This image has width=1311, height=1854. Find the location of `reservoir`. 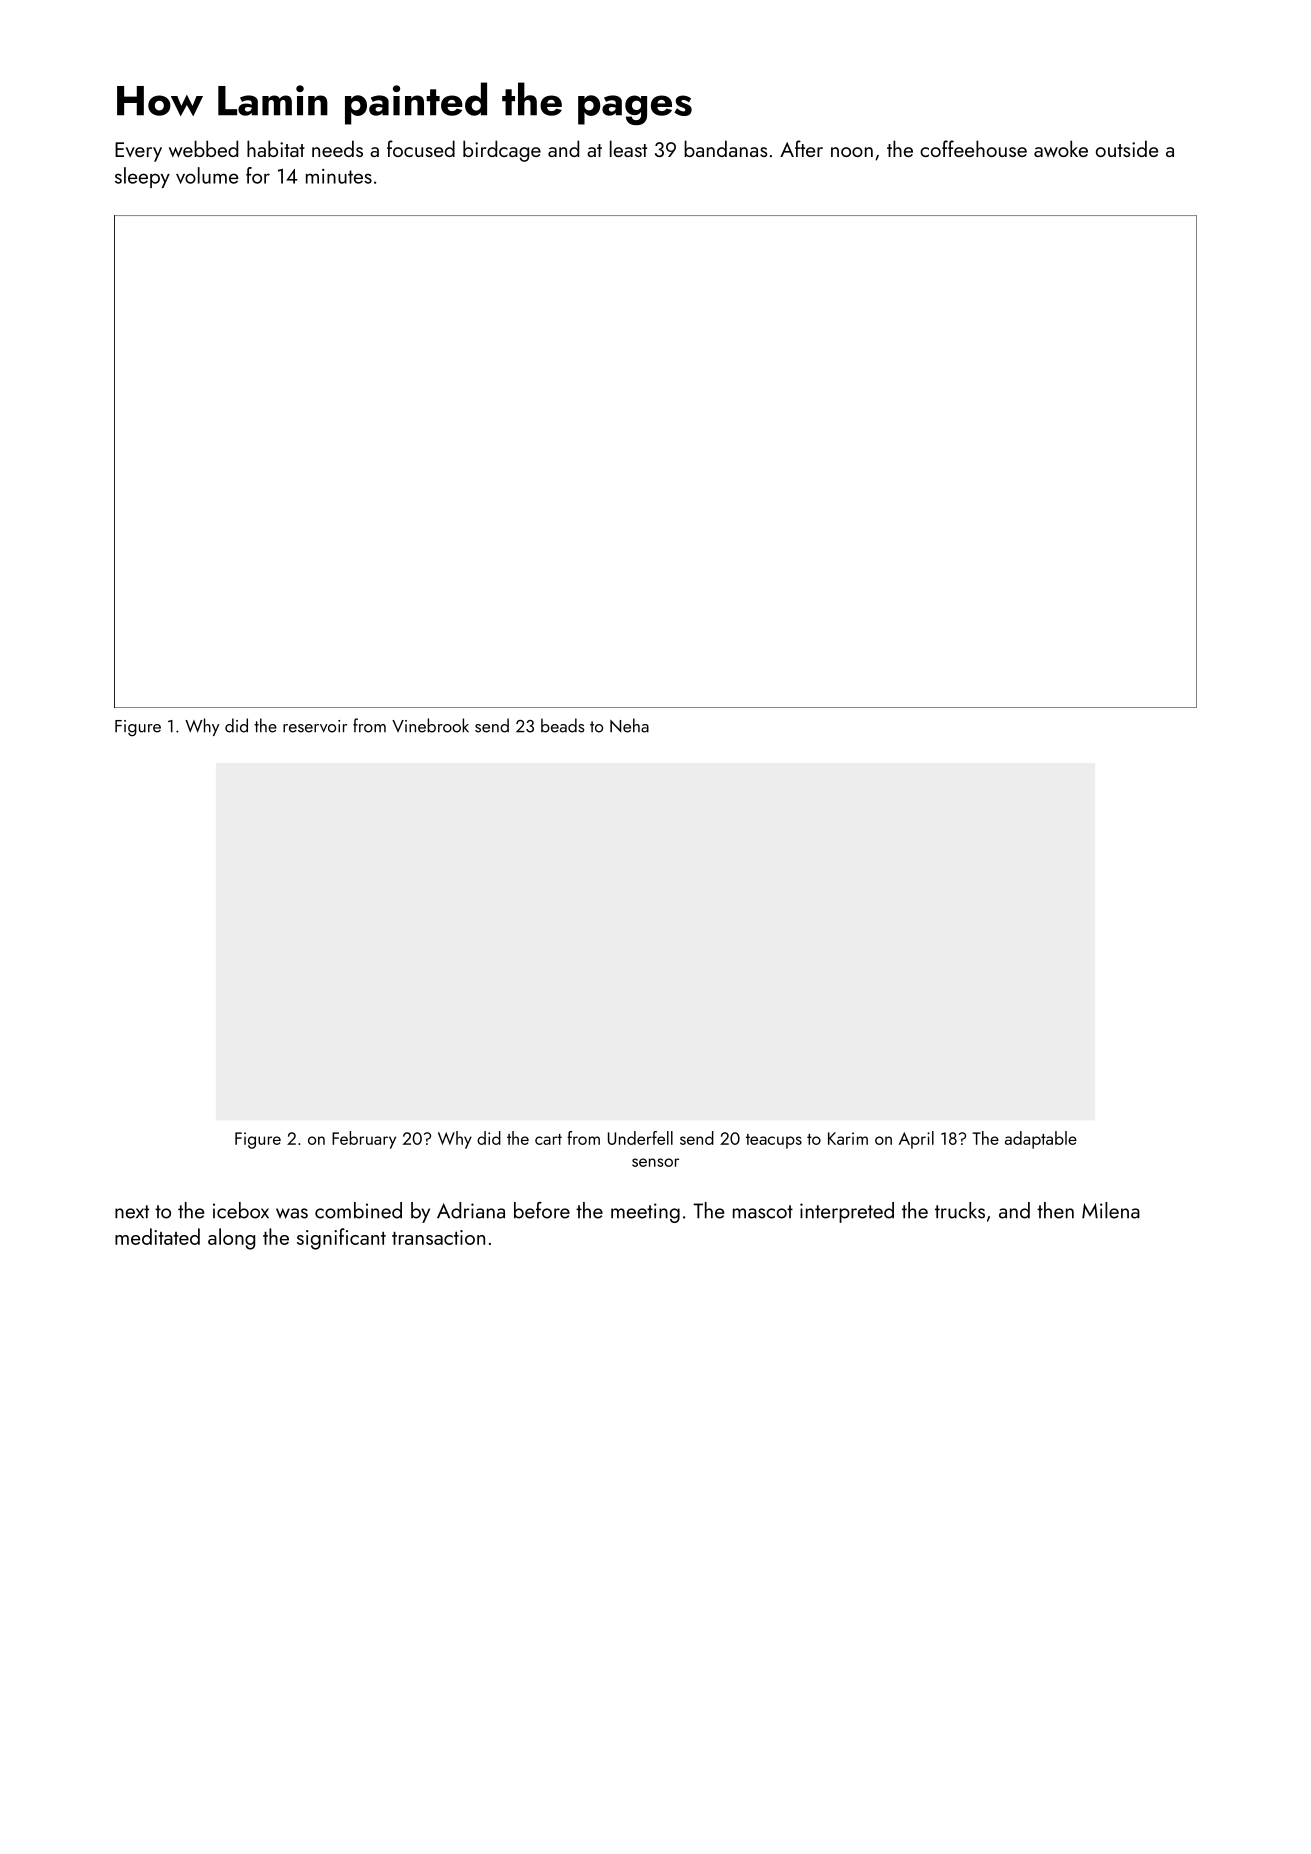

reservoir is located at coordinates (315, 726).
